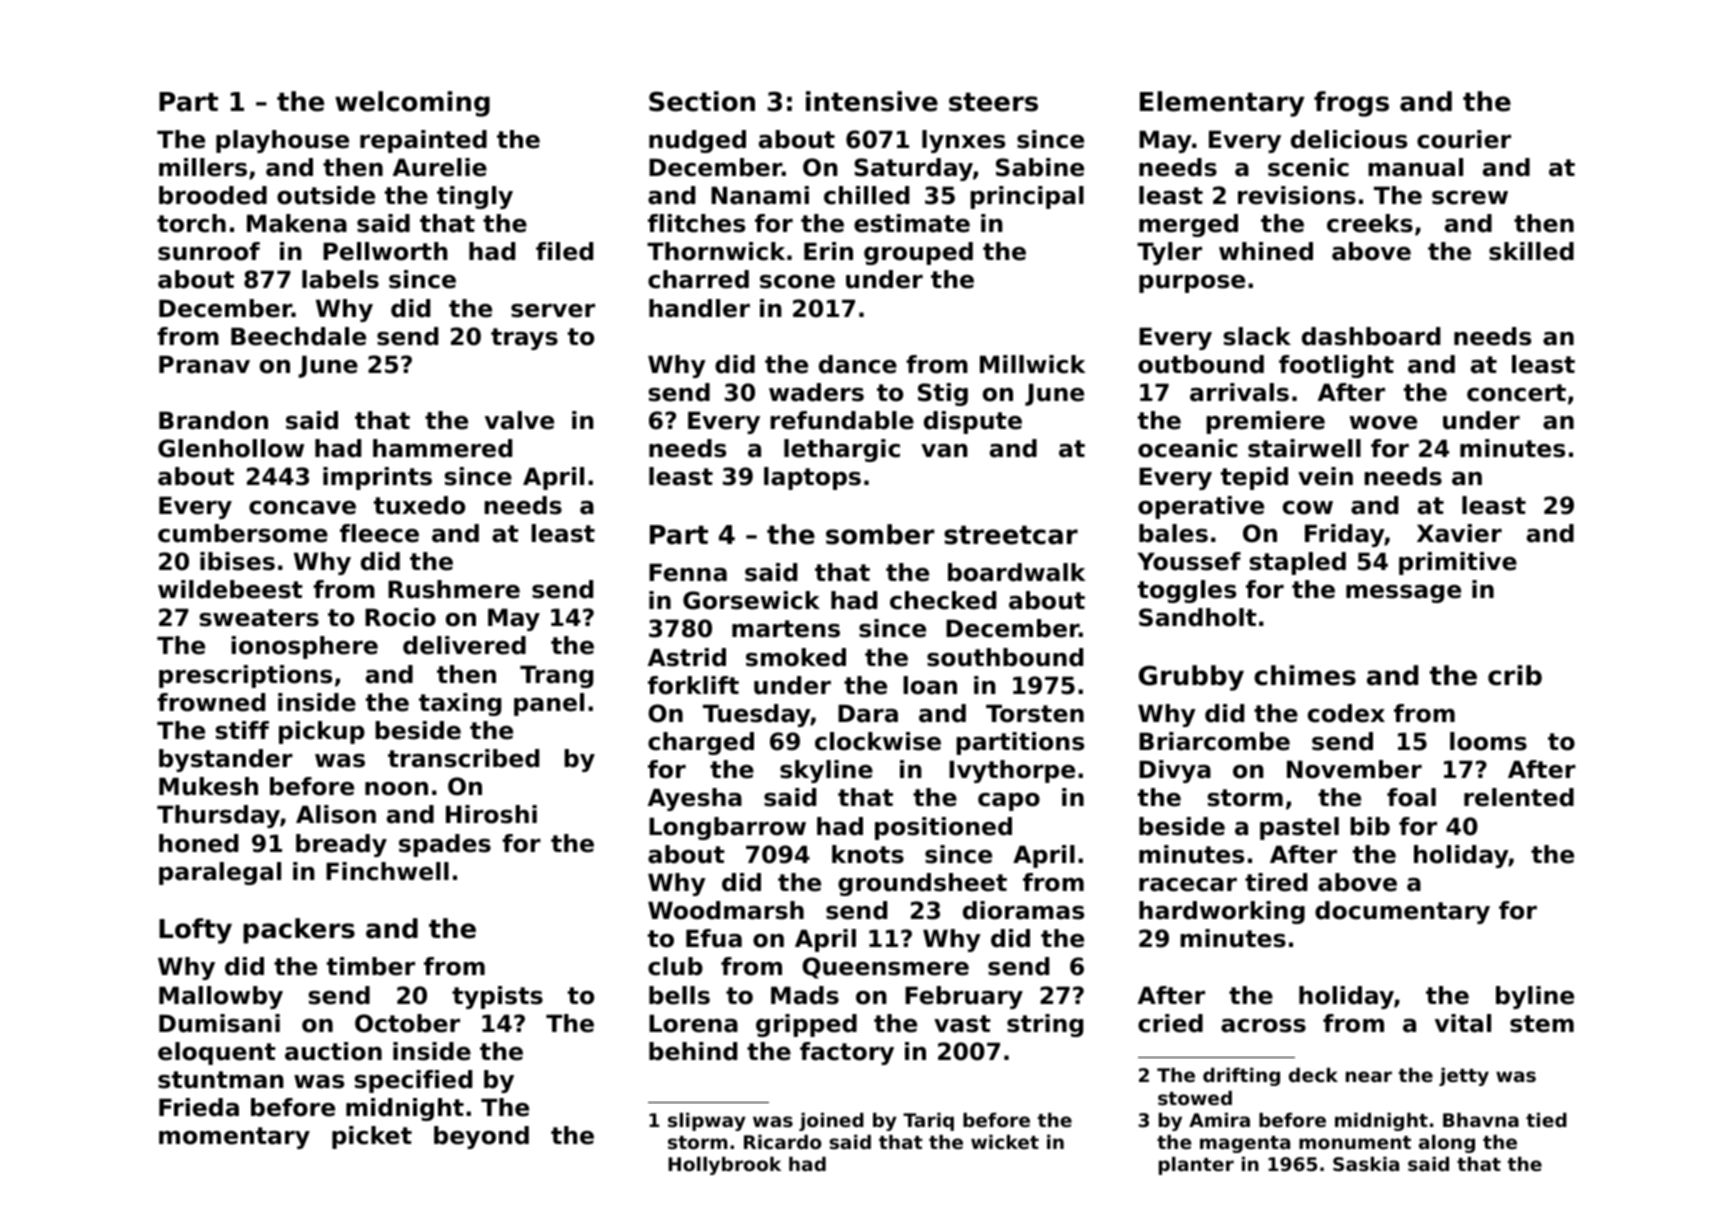 The width and height of the image is (1733, 1225). I want to click on gripped, so click(806, 1025).
